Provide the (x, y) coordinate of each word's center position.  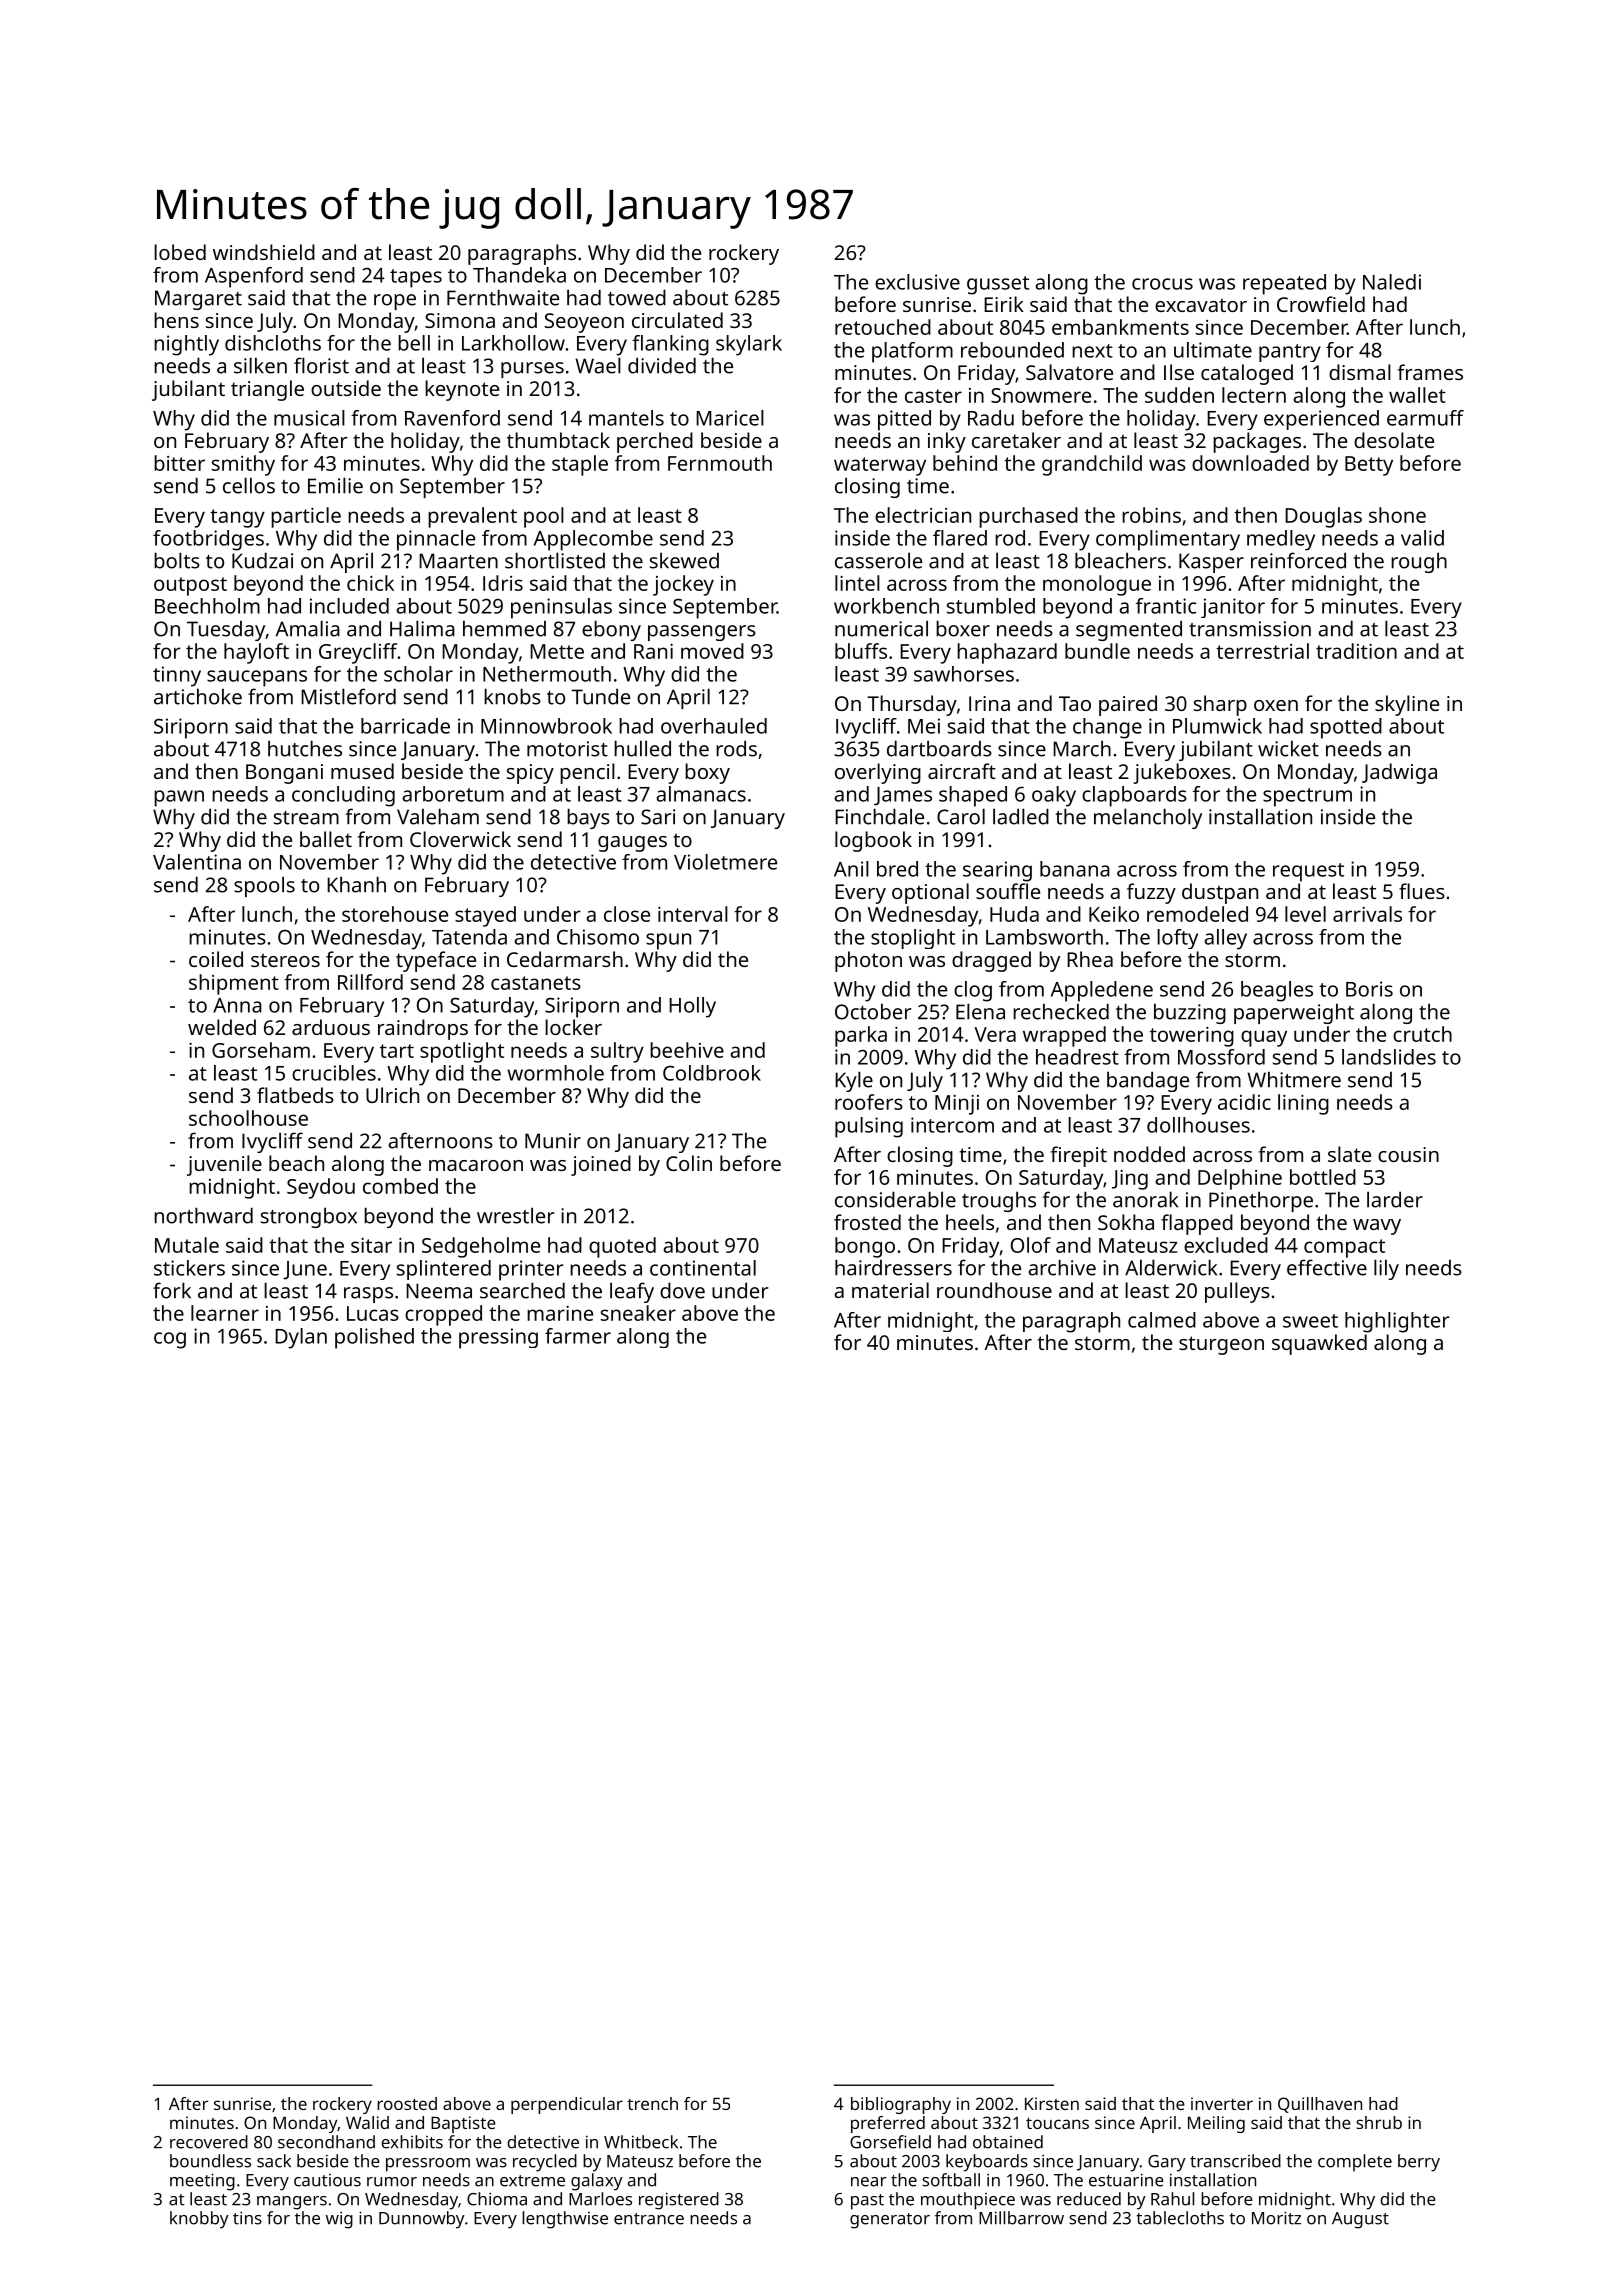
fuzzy (1151, 893)
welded (222, 1027)
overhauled (714, 726)
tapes (416, 278)
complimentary (1168, 540)
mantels (626, 418)
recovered (209, 2142)
